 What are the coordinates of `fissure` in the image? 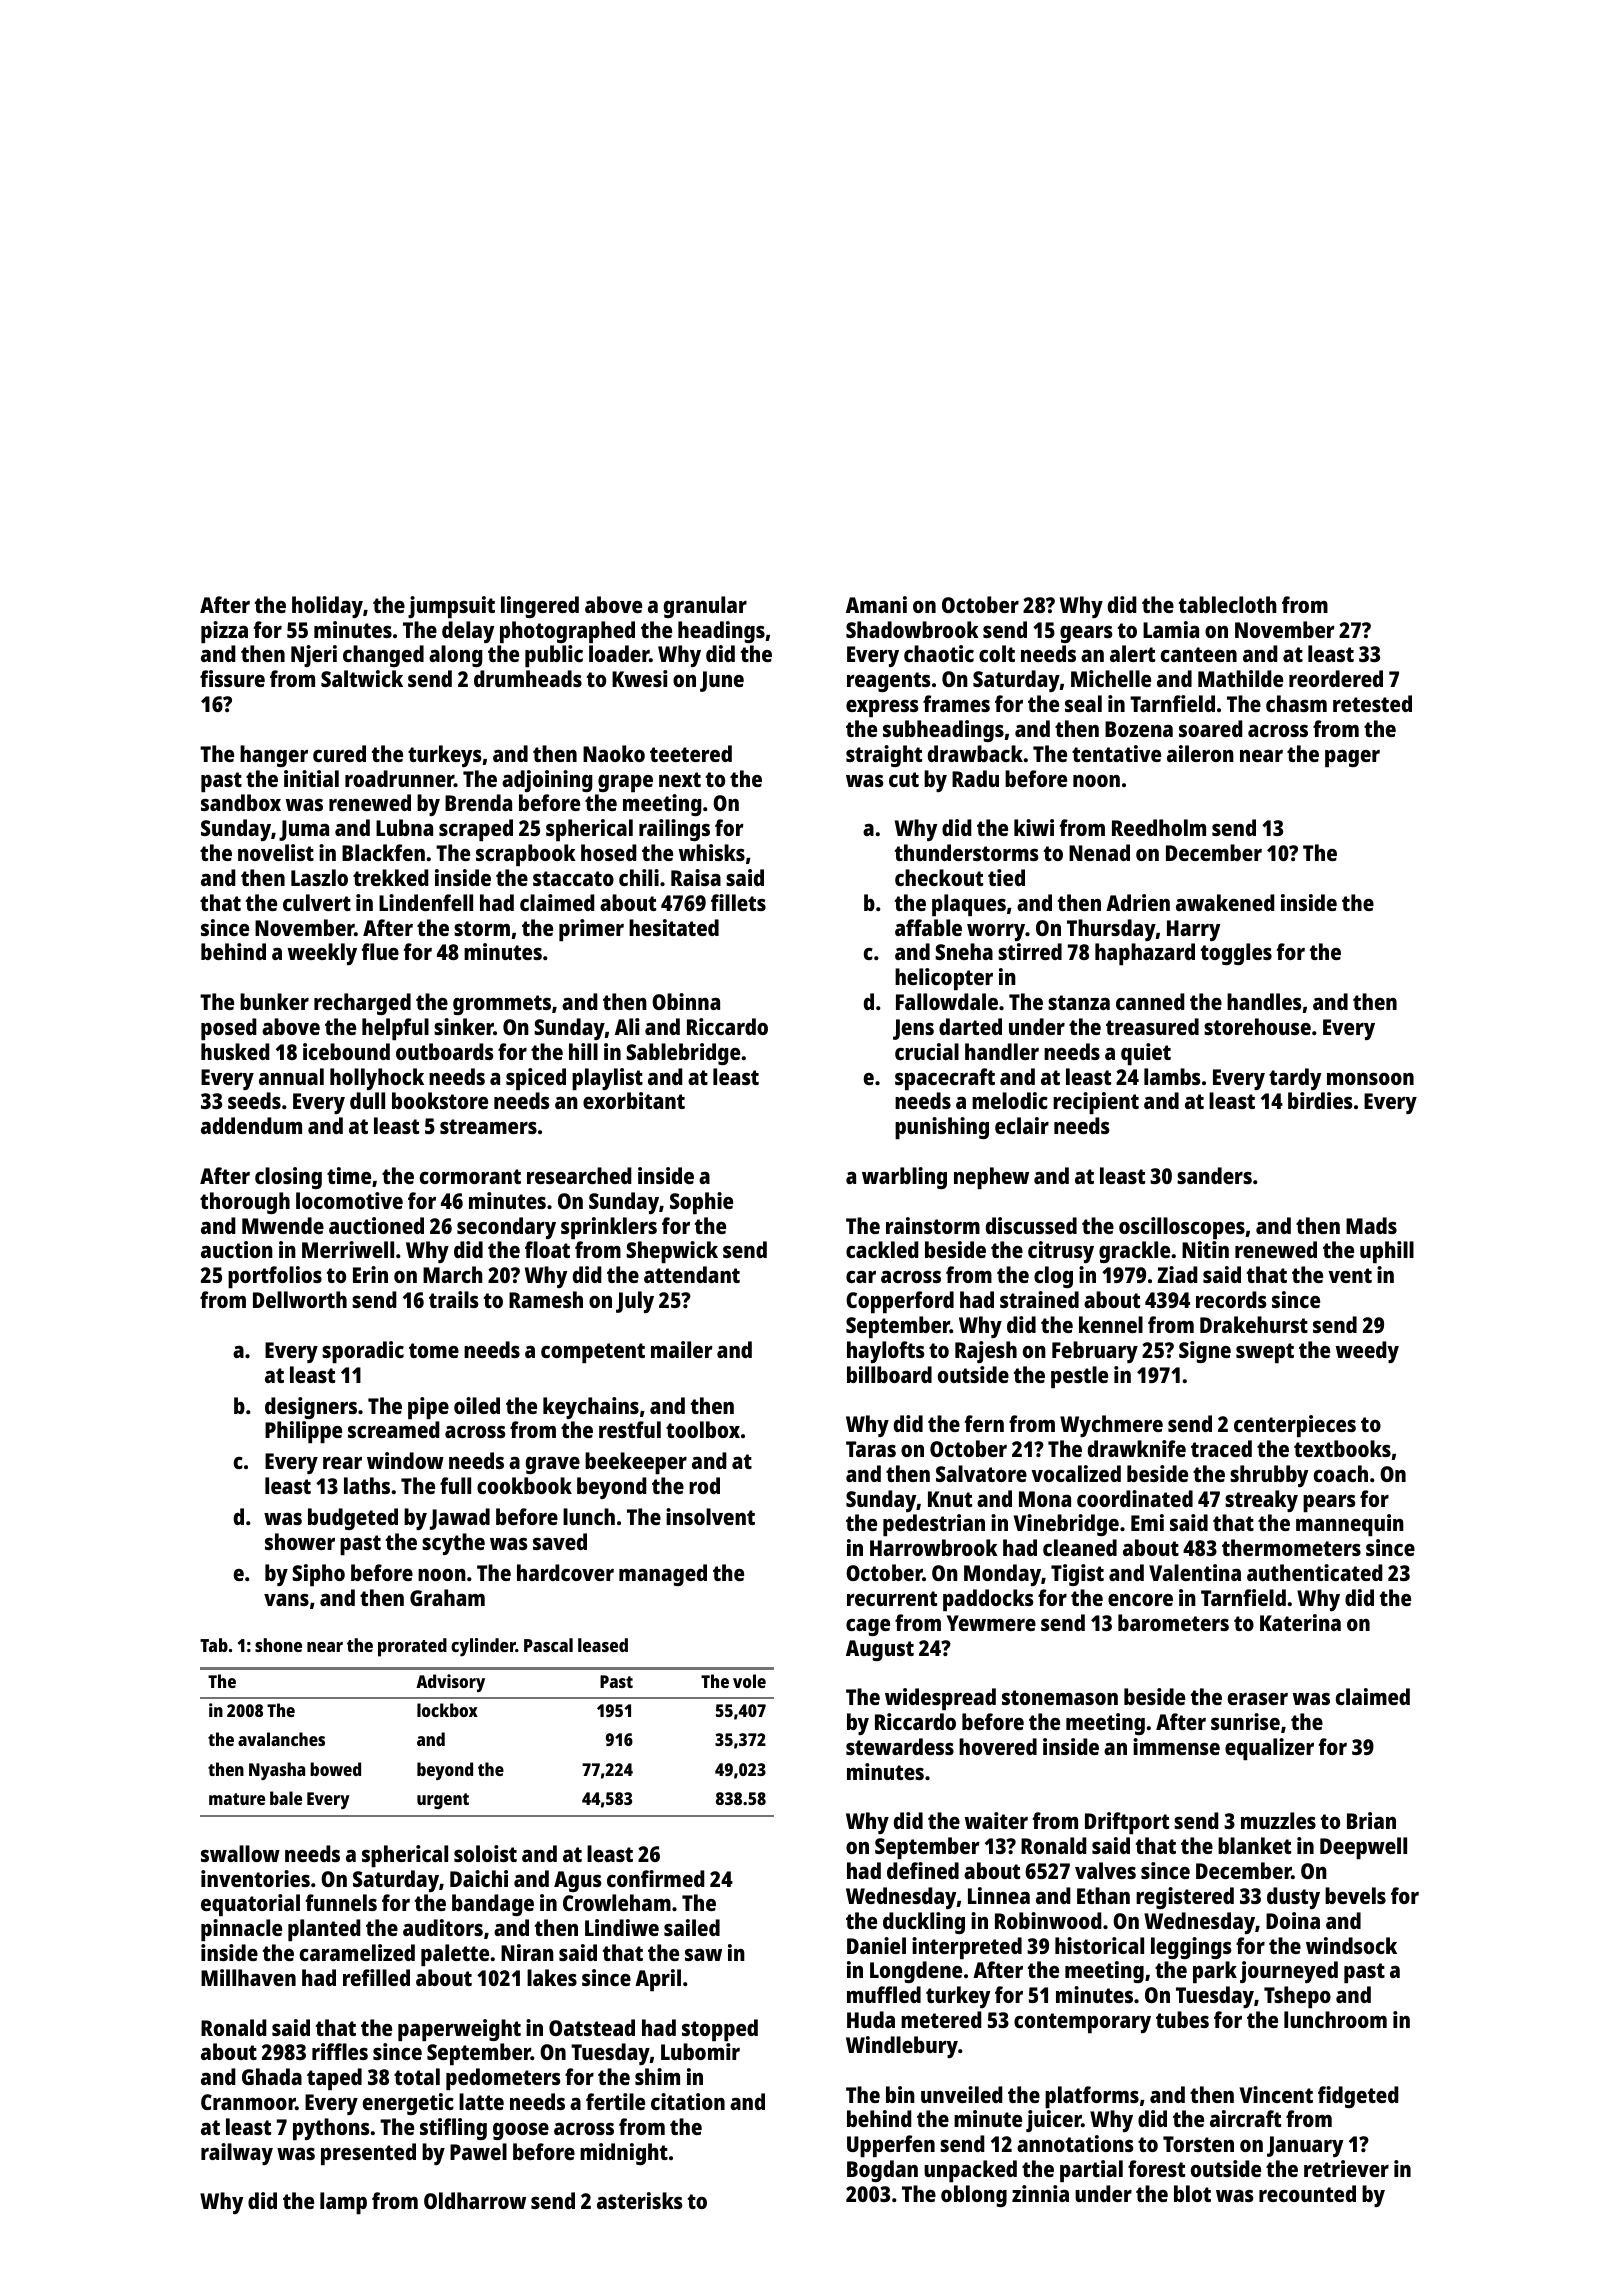 It's located at (232, 678).
